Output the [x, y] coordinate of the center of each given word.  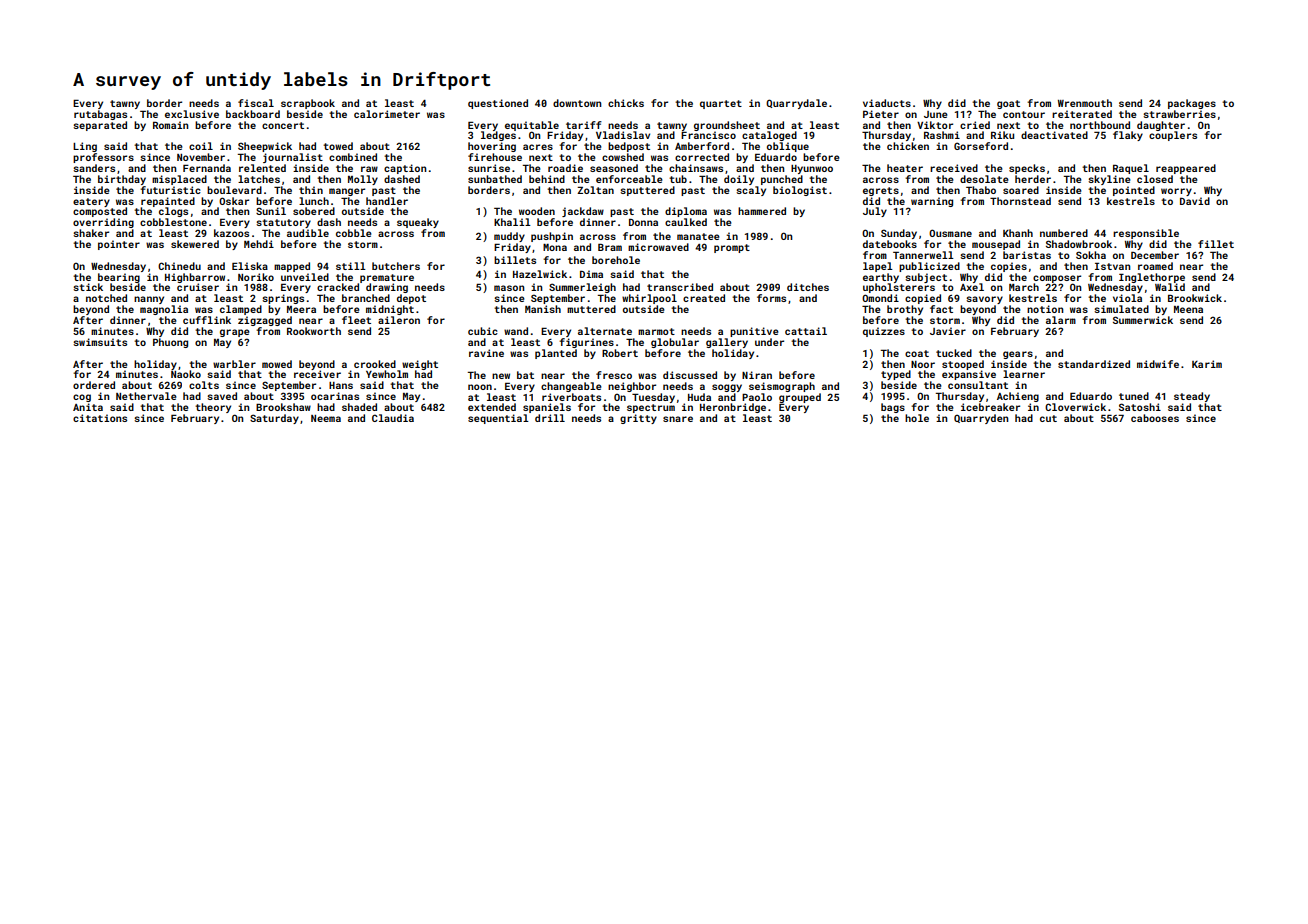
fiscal [256, 103]
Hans [341, 385]
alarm [1061, 320]
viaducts [887, 103]
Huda [699, 397]
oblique [788, 147]
